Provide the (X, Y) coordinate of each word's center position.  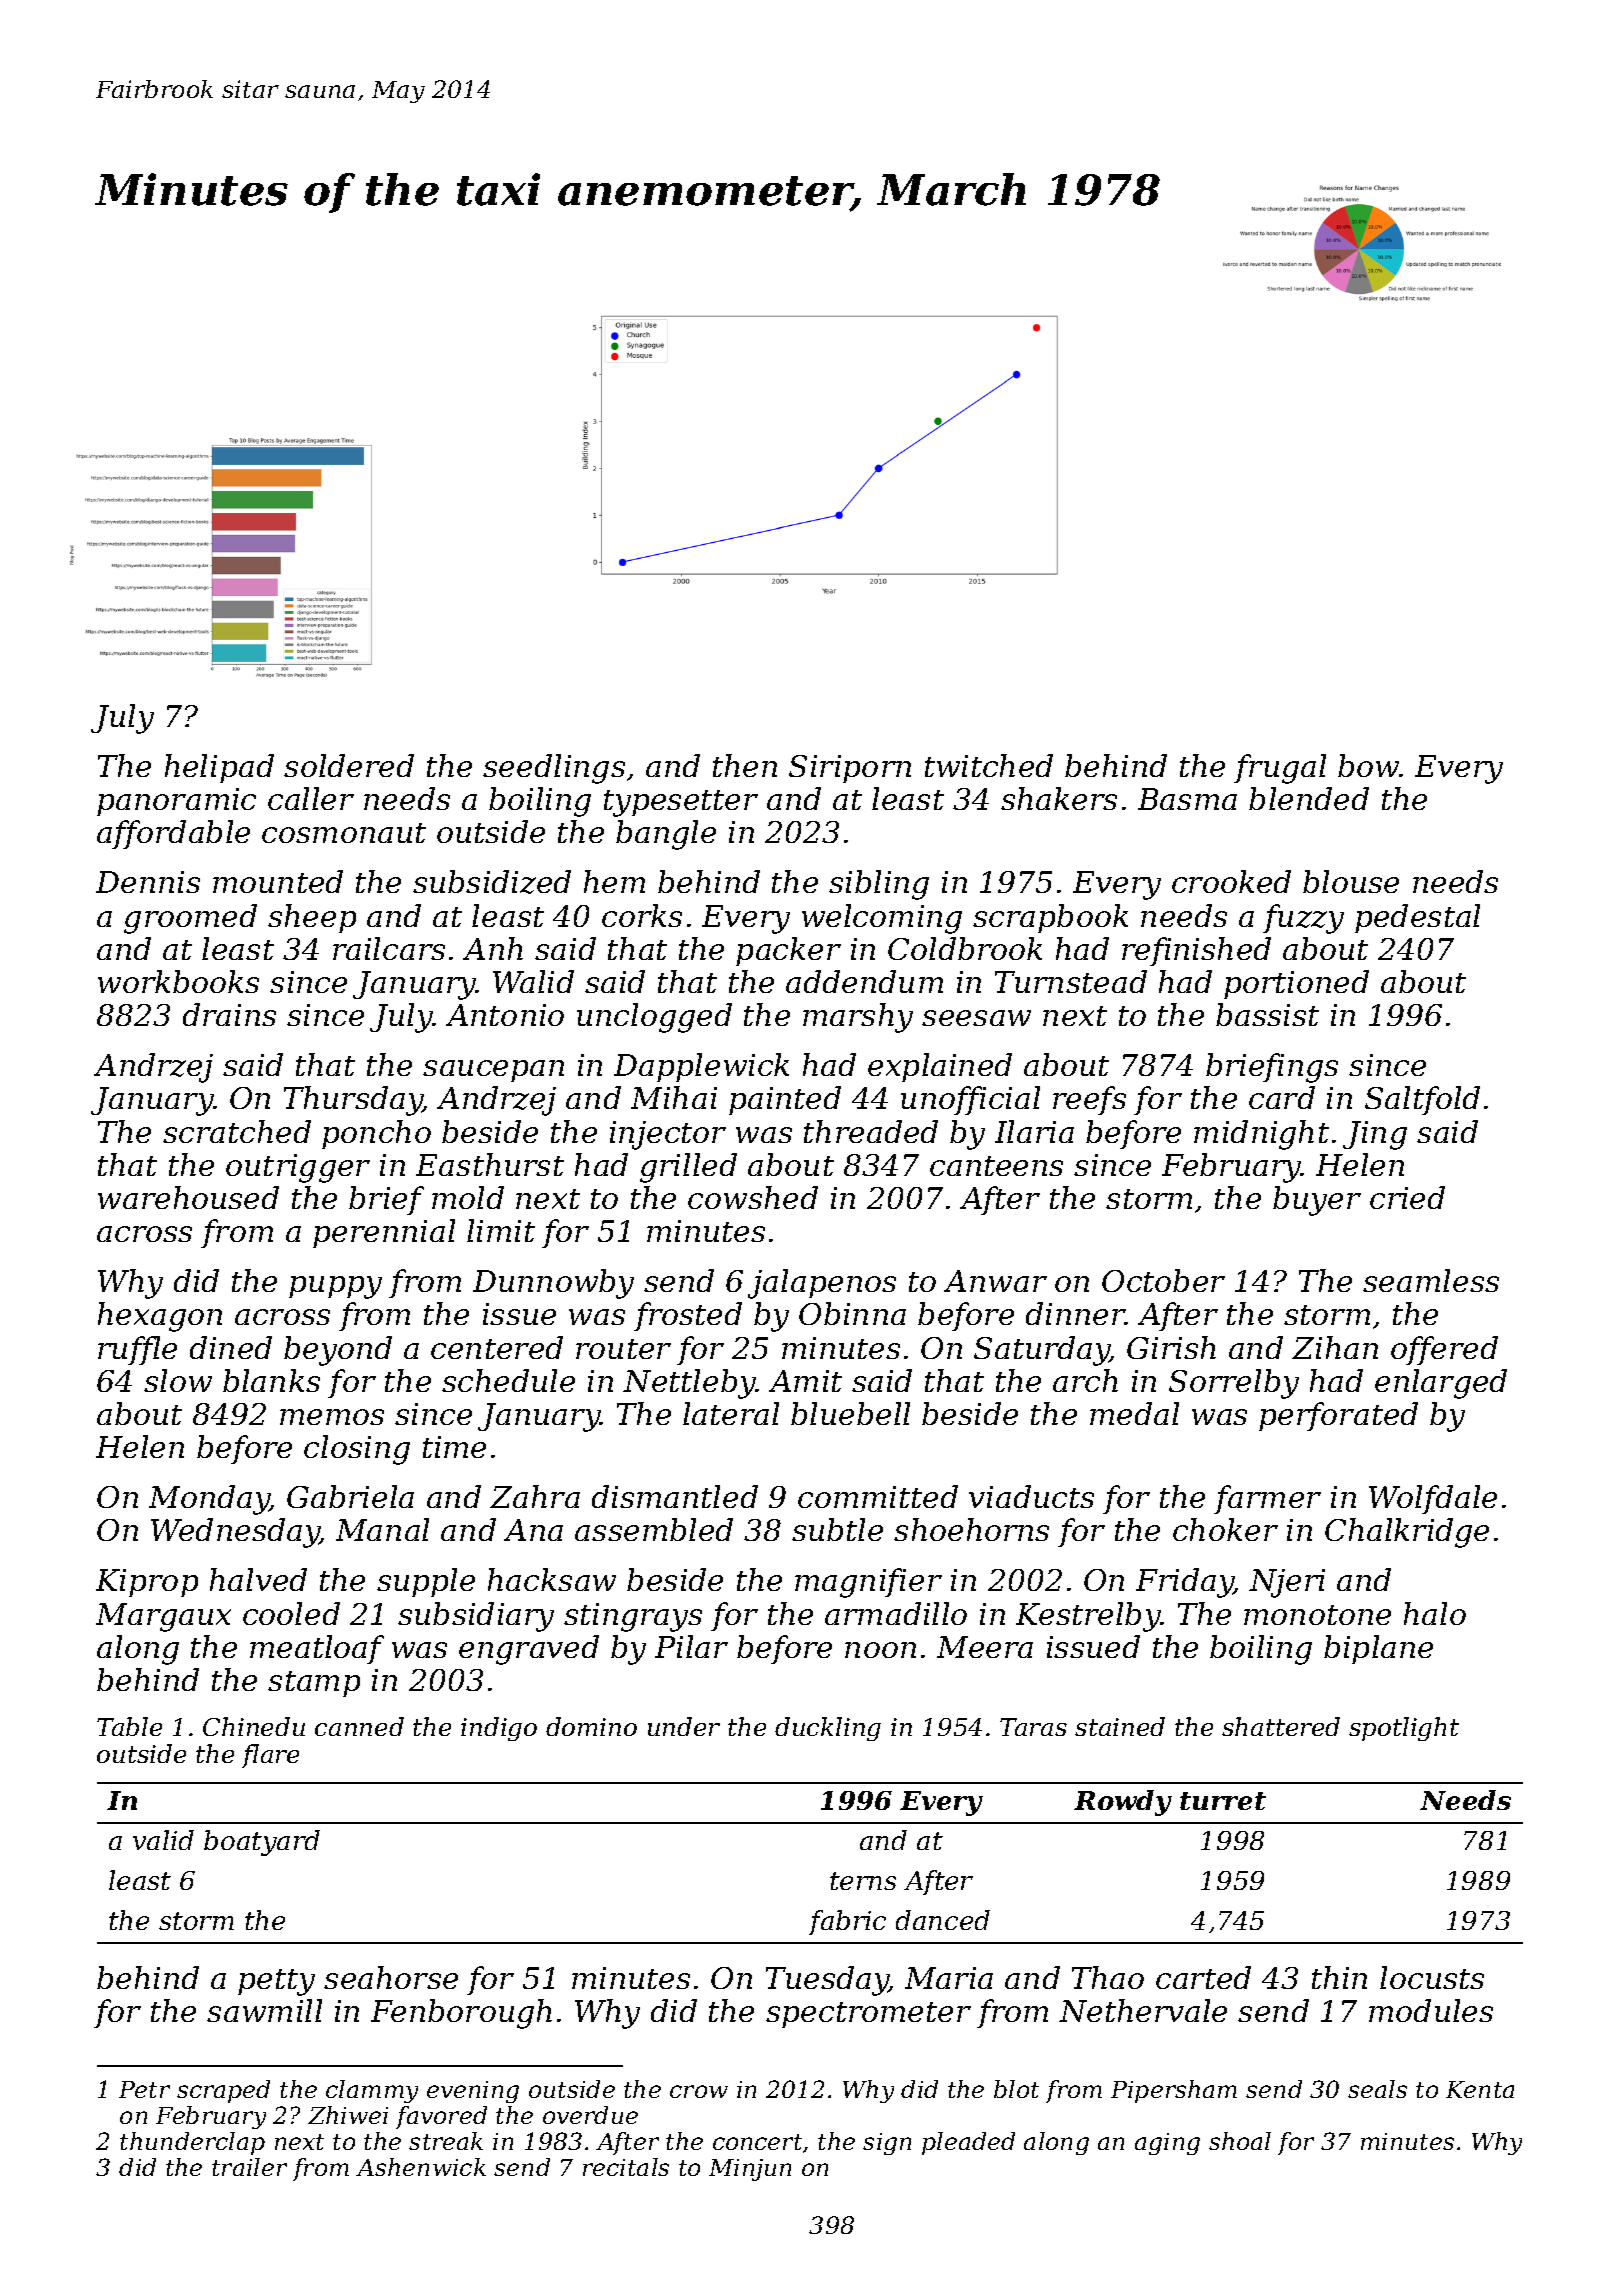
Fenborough (461, 2014)
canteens (996, 1166)
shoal (1240, 2141)
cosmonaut (344, 833)
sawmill (264, 2010)
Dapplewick (701, 1067)
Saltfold (1422, 1100)
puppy (335, 1287)
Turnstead (1071, 981)
